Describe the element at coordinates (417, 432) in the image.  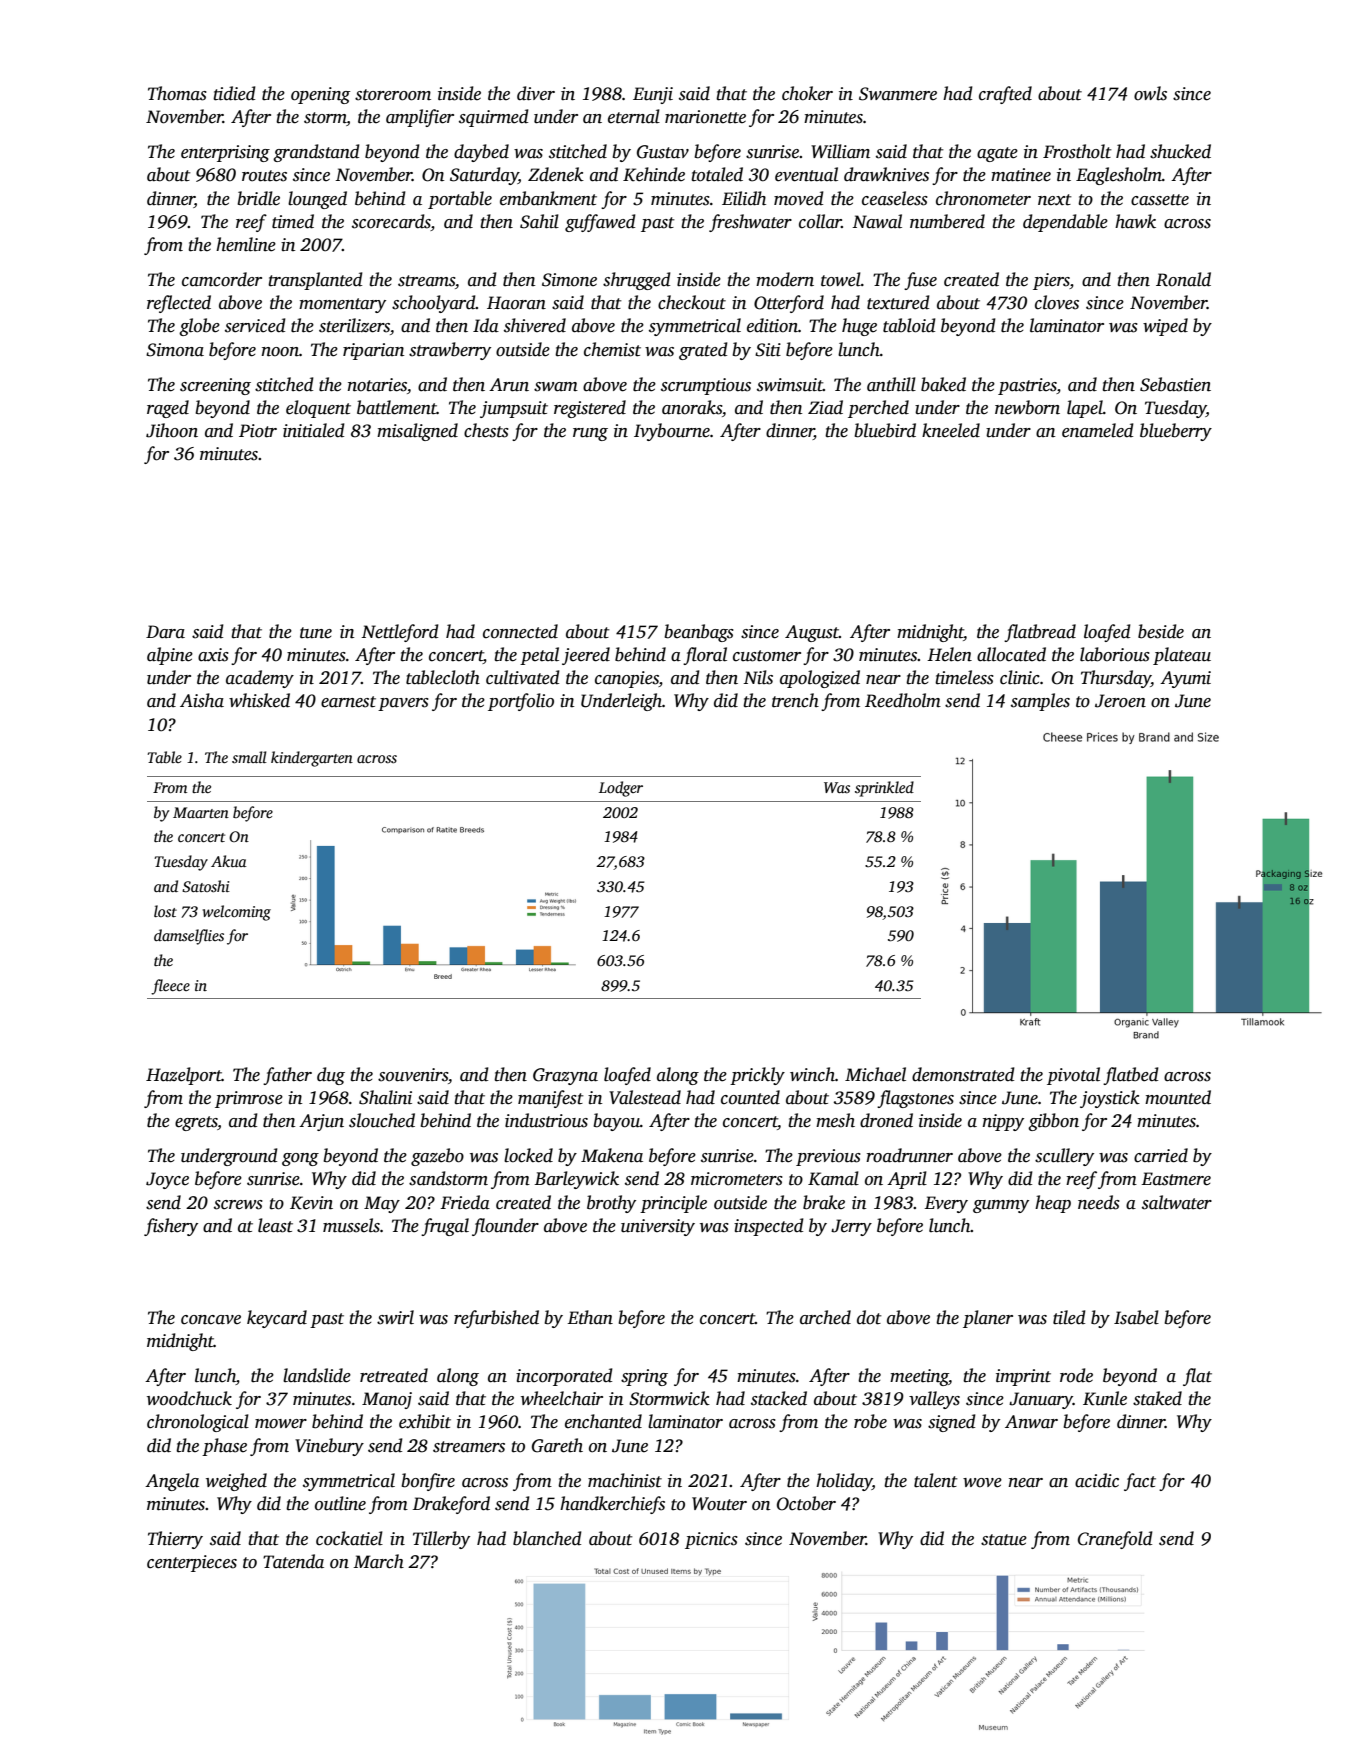
I see `misaligned` at that location.
